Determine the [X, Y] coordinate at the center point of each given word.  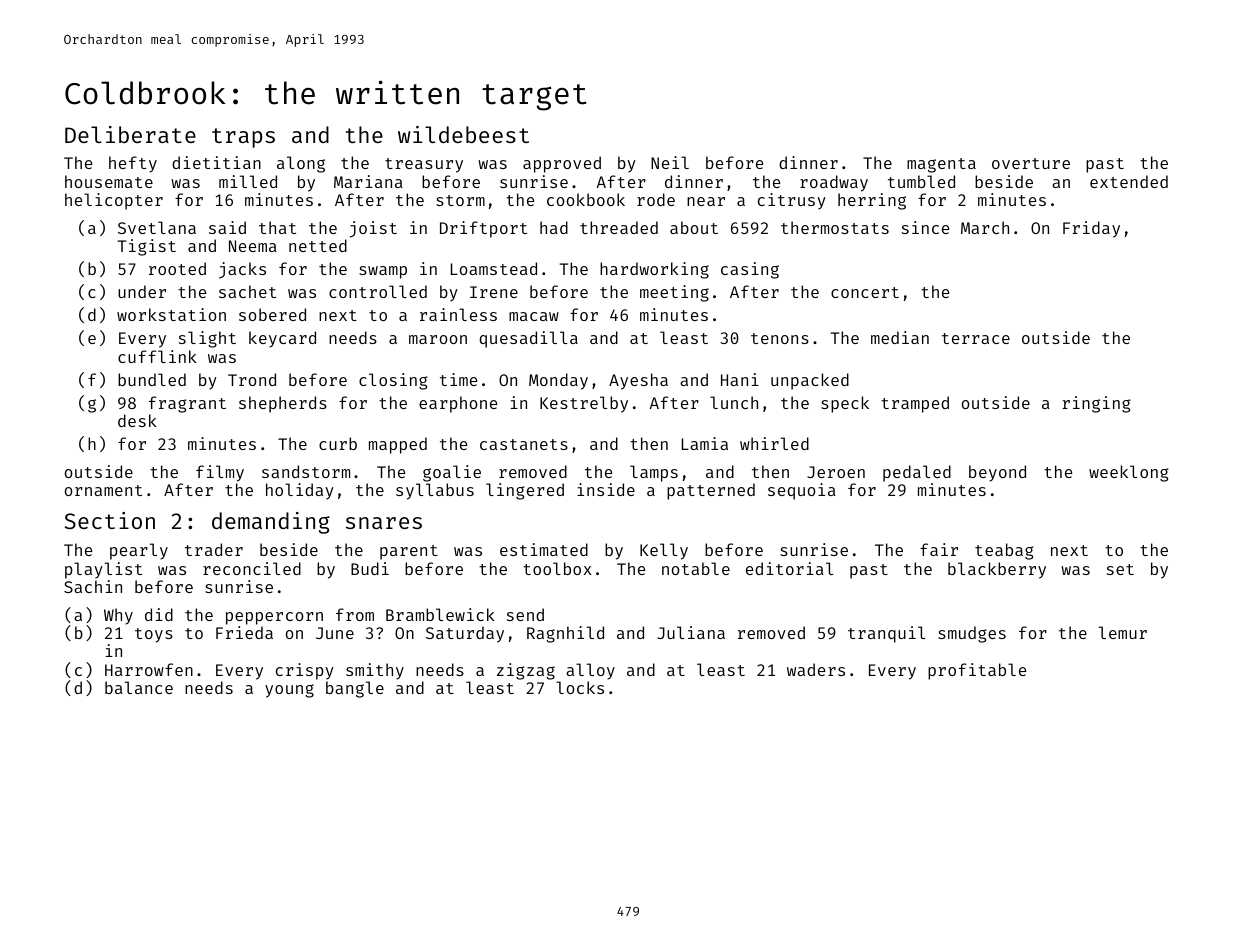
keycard [282, 339]
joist [373, 229]
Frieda [244, 632]
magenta [941, 165]
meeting [674, 293]
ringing [1096, 404]
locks [580, 687]
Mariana [368, 181]
